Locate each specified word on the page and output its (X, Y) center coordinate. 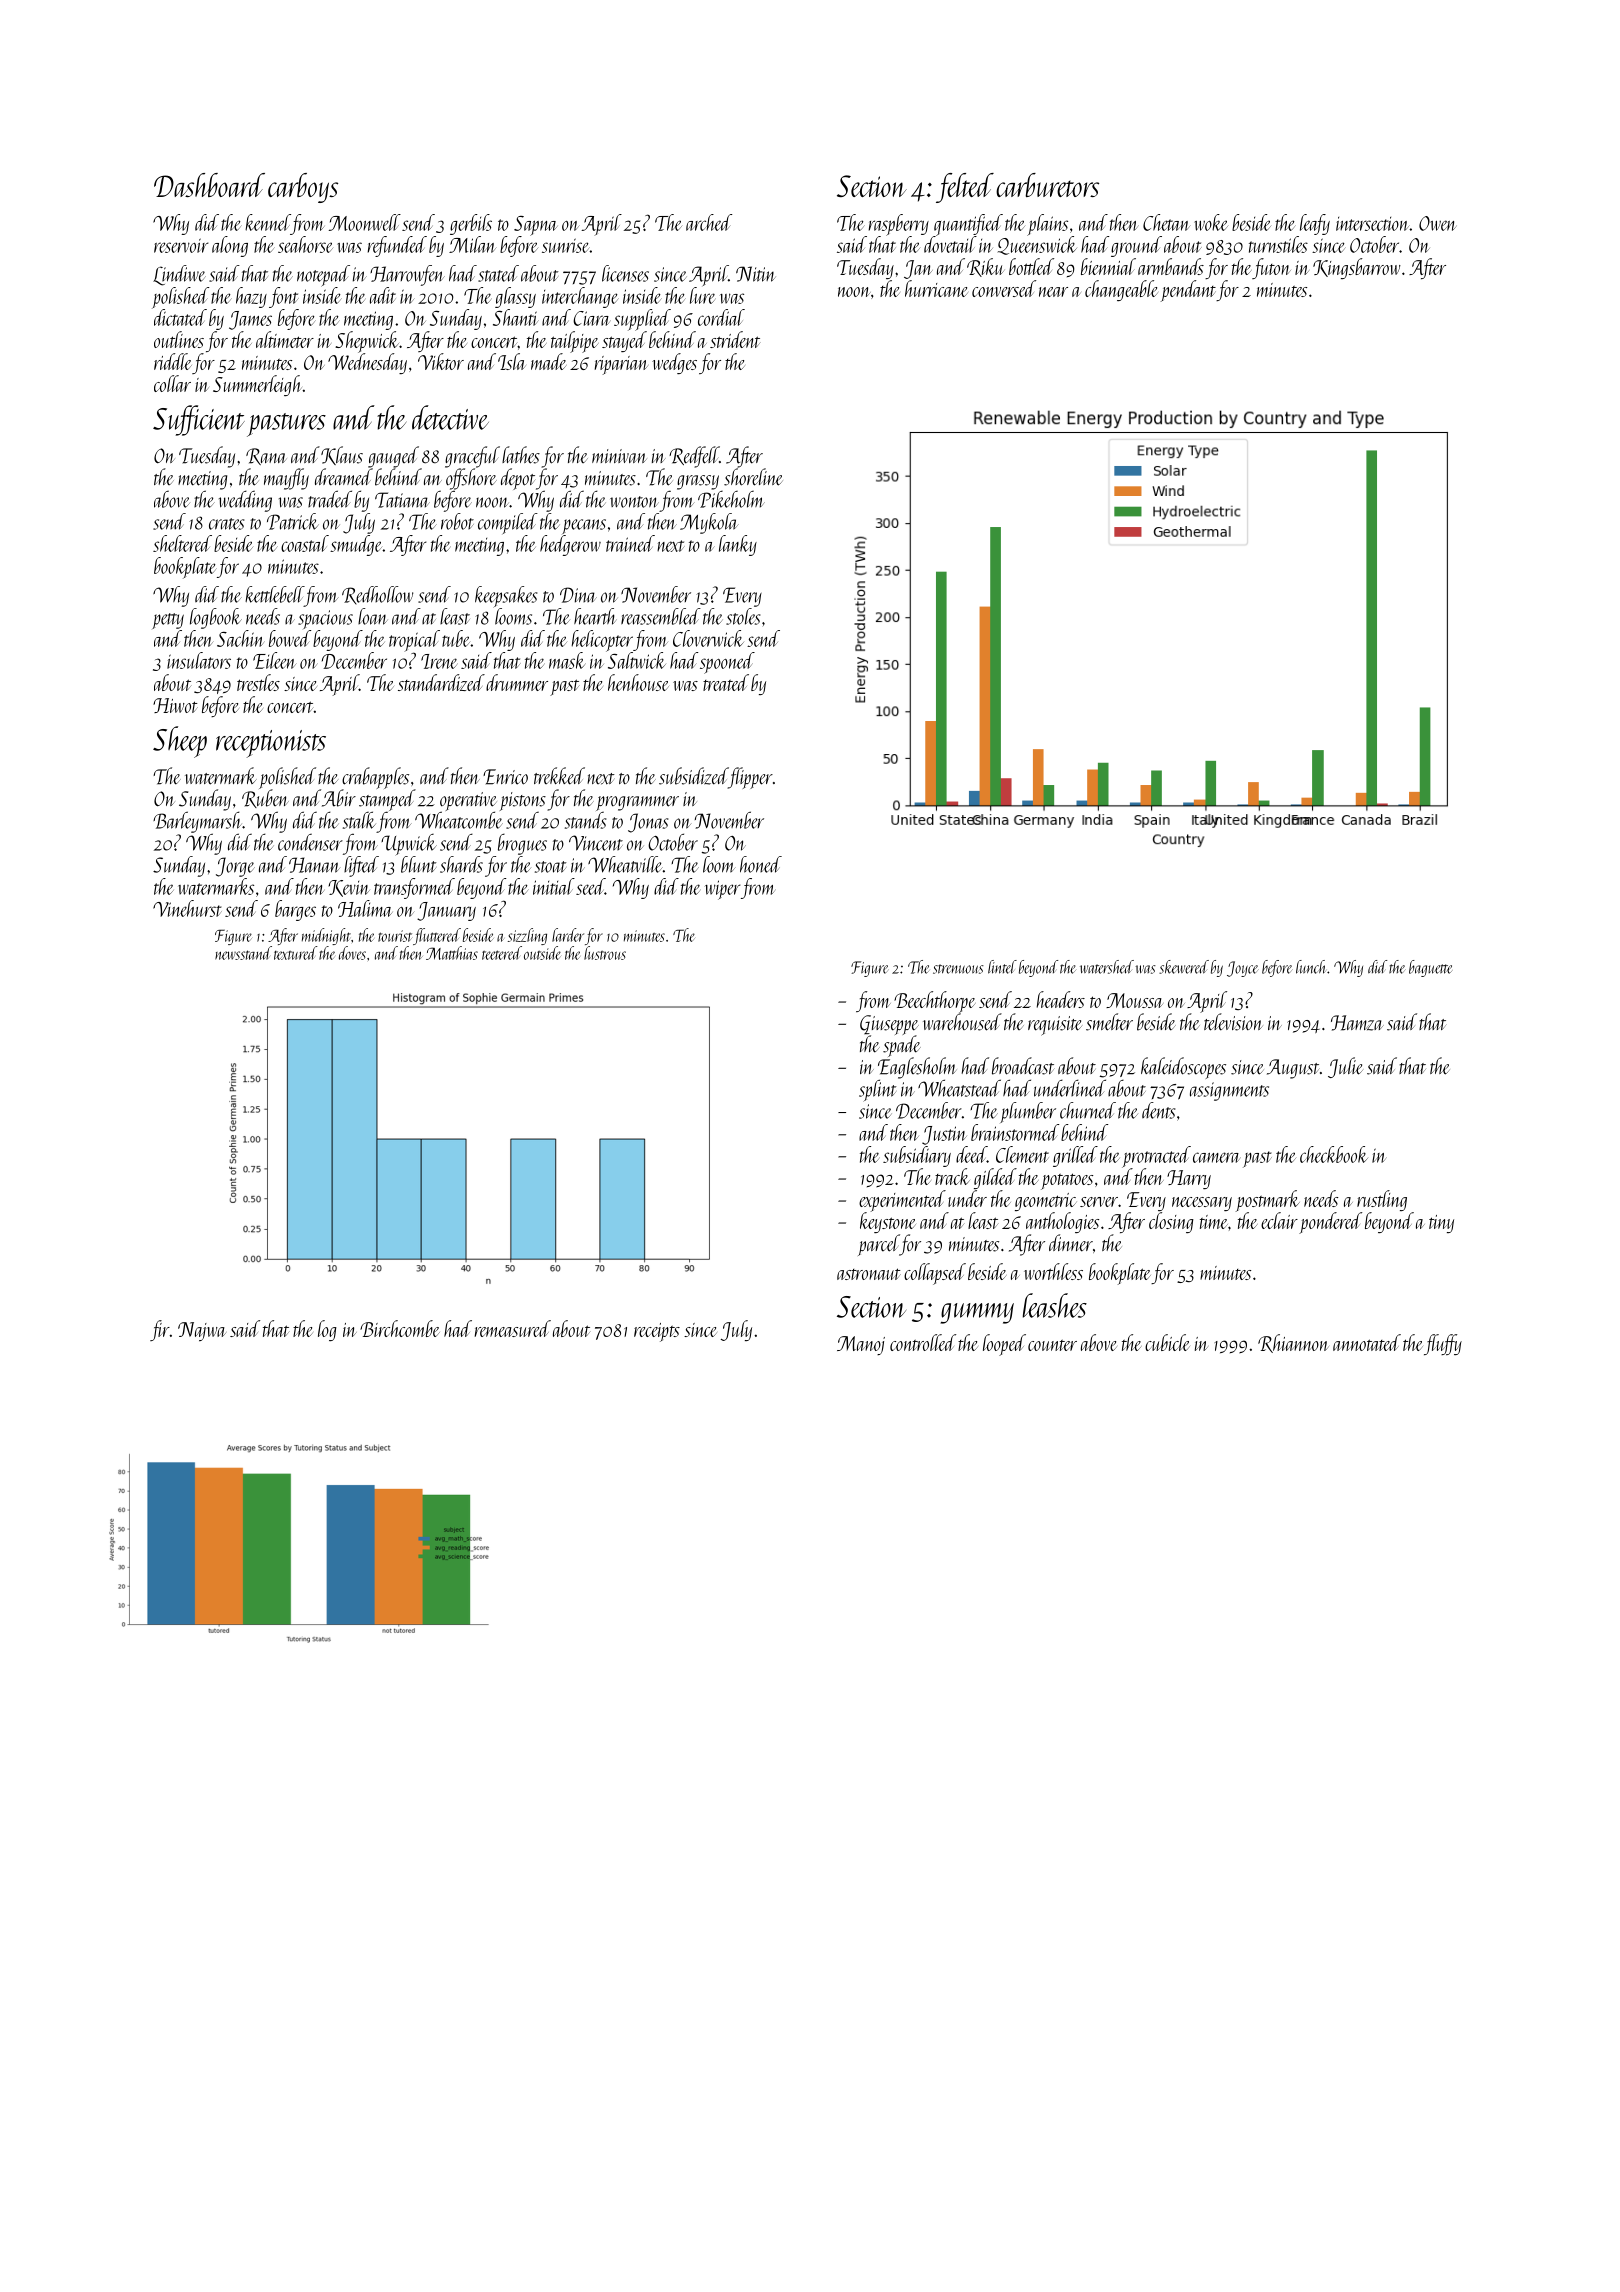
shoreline (753, 477)
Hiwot (175, 705)
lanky (738, 545)
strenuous (958, 969)
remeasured (513, 1328)
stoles (743, 616)
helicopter (602, 641)
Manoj (861, 1345)
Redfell (694, 457)
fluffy (1443, 1344)
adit (383, 295)
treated (726, 682)
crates (226, 524)
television (1233, 1022)
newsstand (243, 953)
